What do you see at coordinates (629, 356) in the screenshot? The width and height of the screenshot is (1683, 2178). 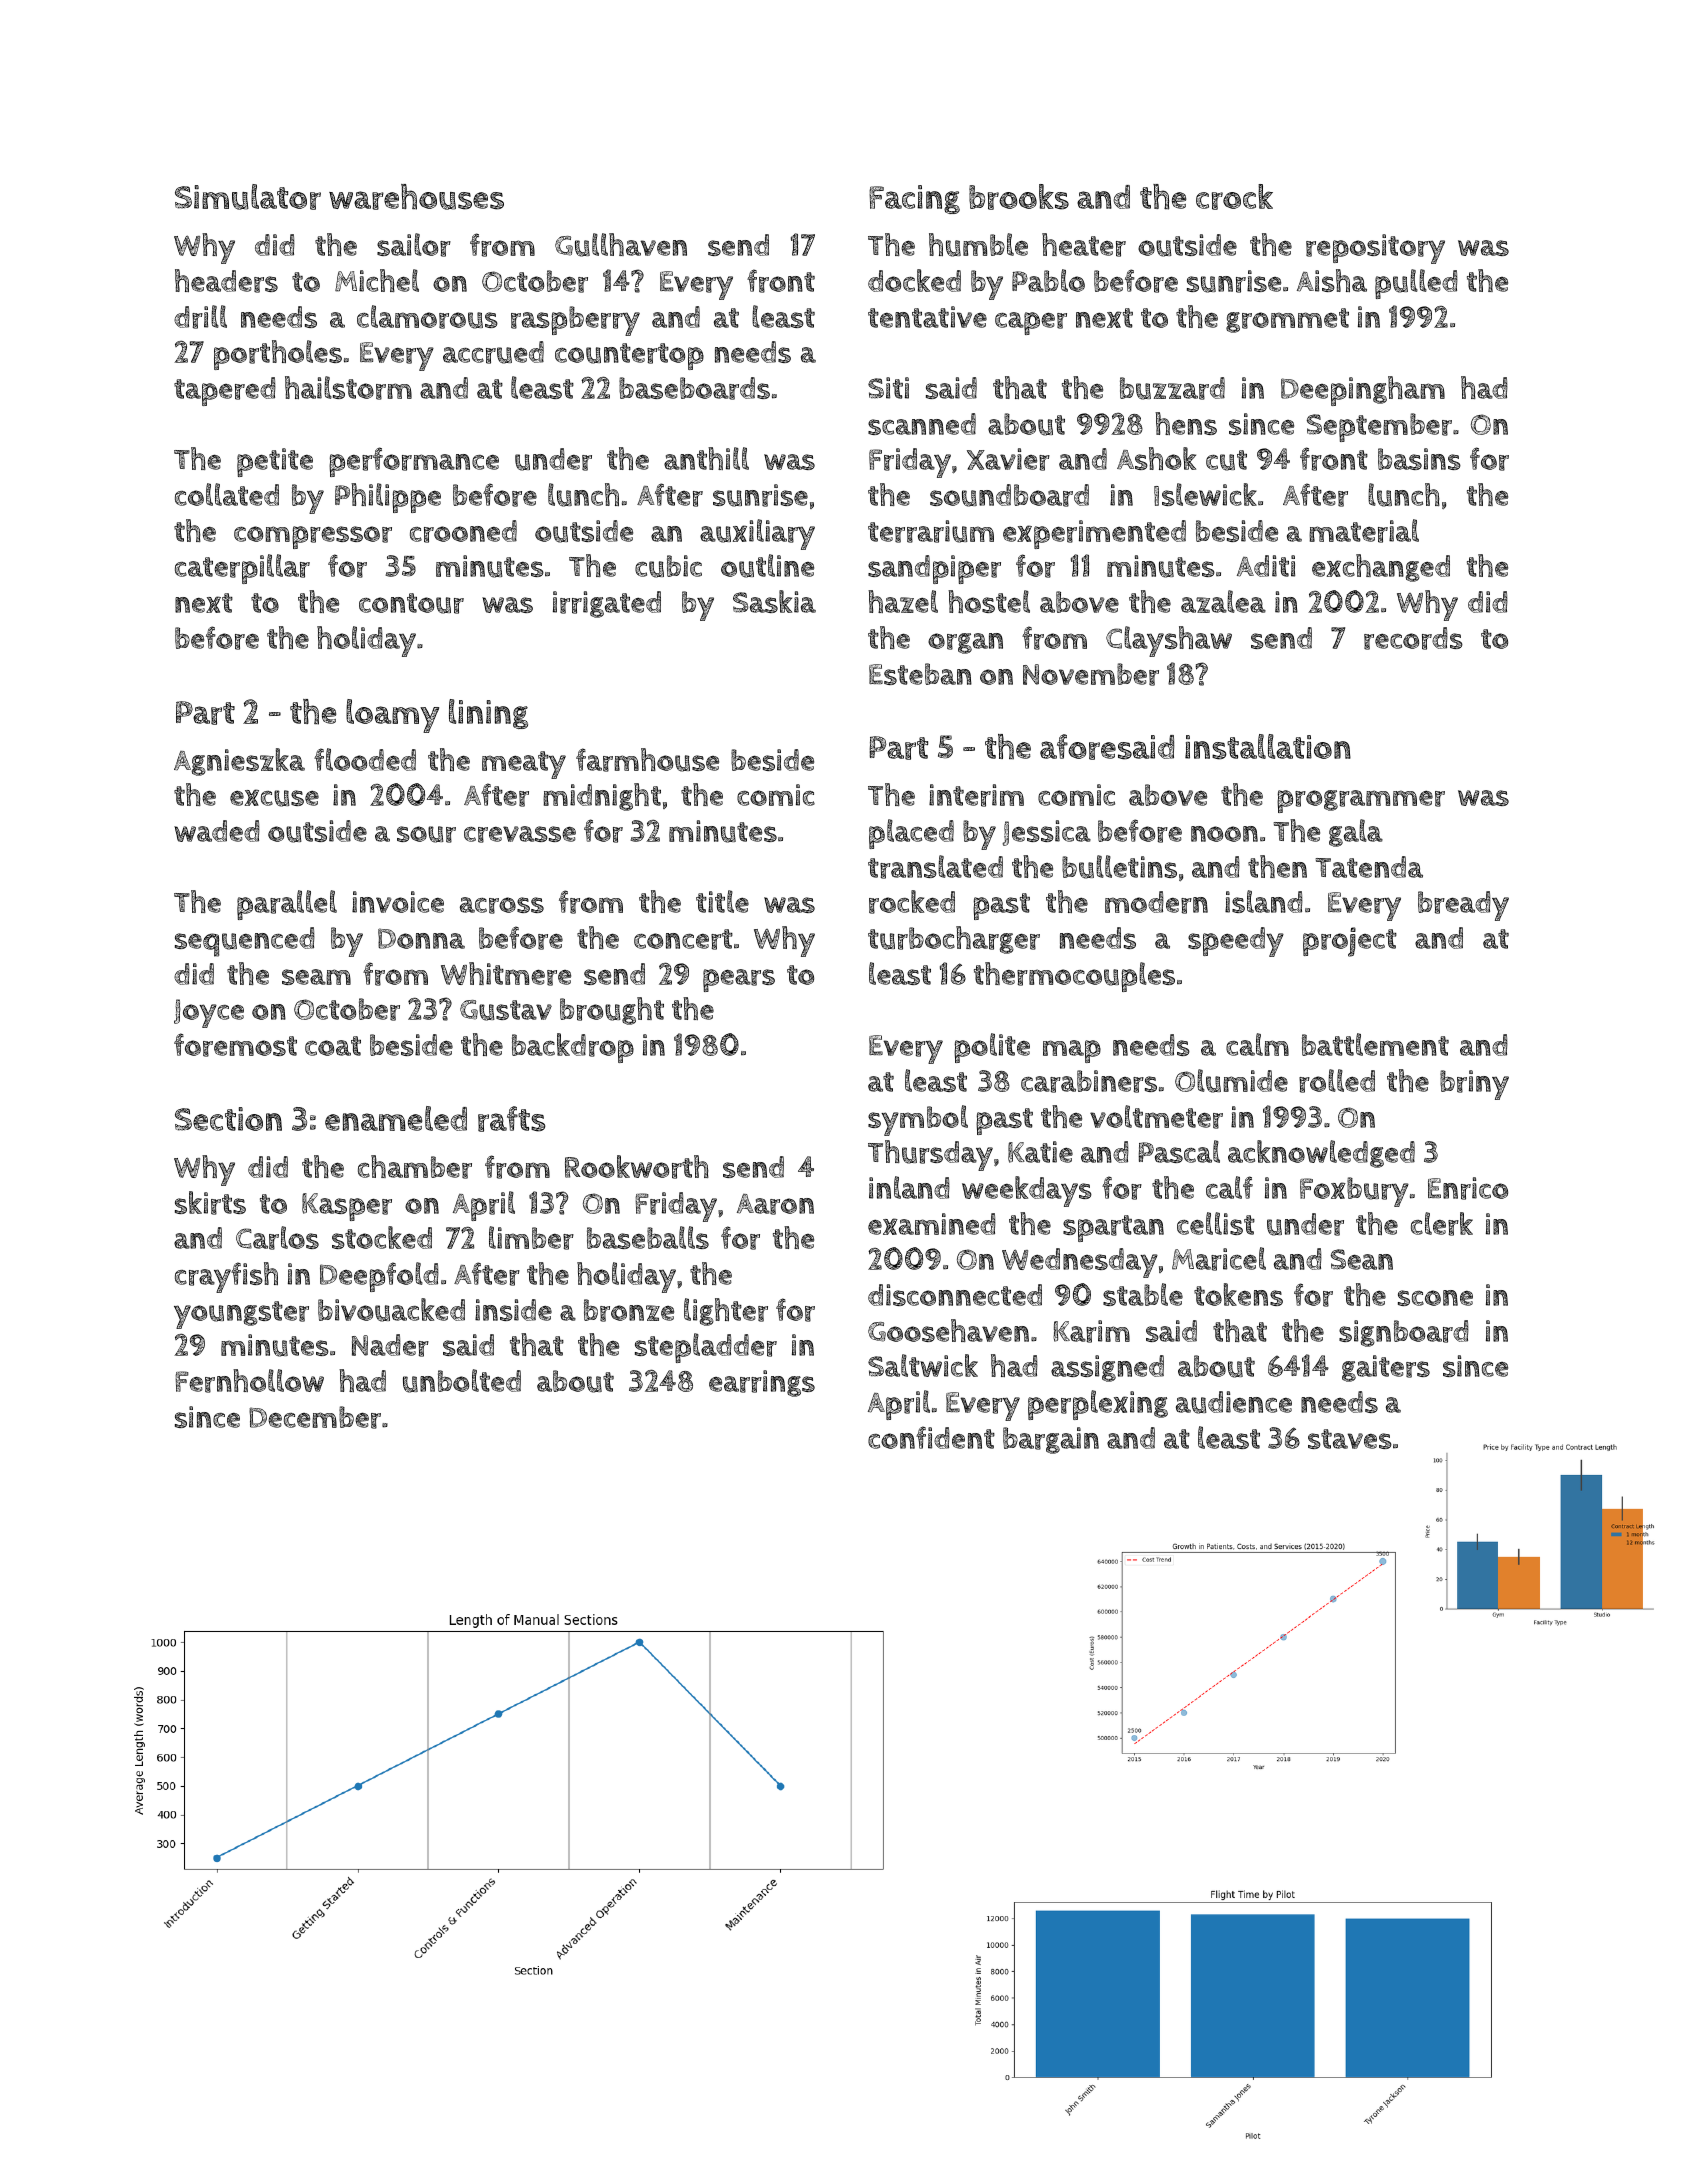 I see `countertop` at bounding box center [629, 356].
